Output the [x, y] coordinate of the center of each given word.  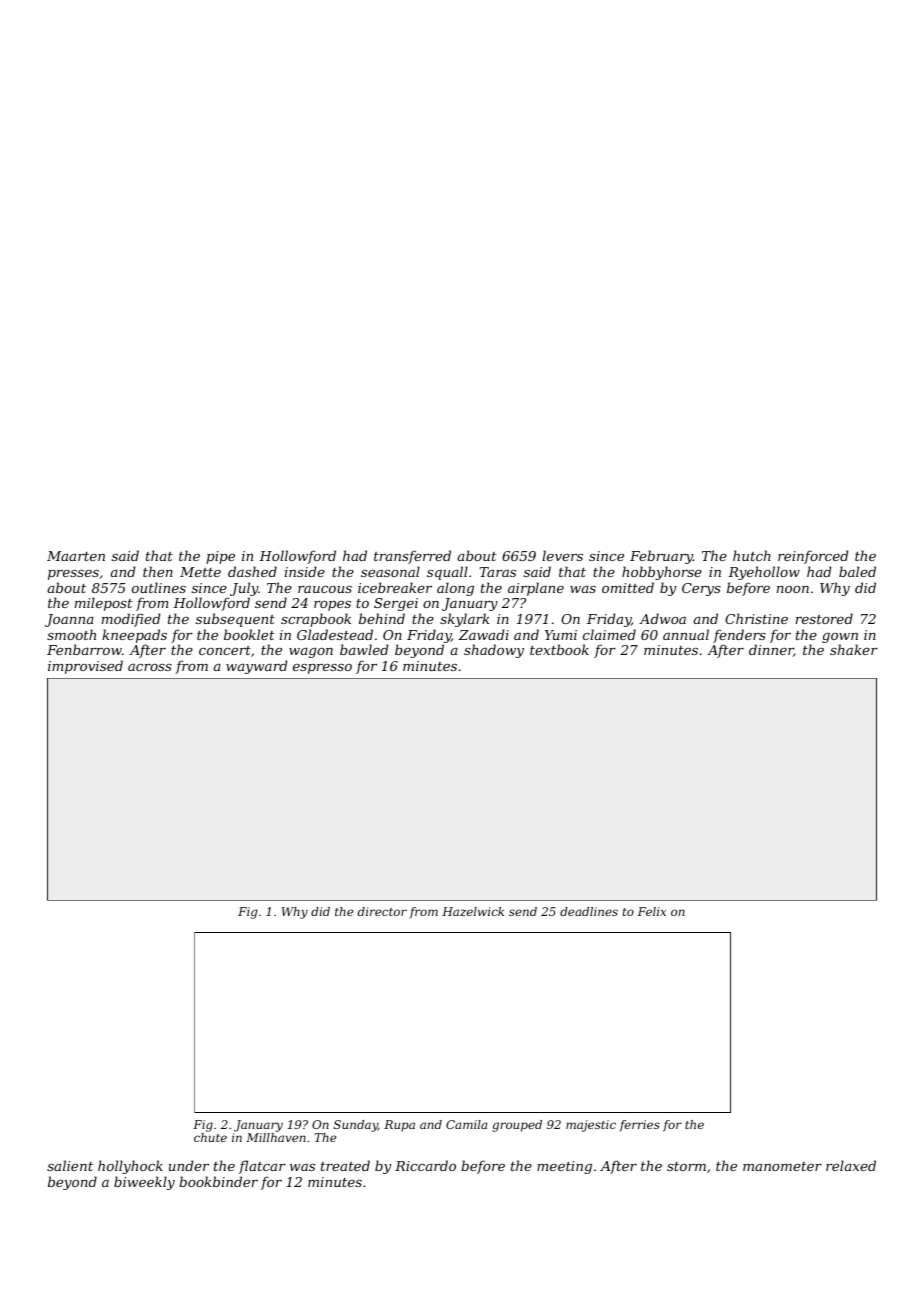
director [382, 911]
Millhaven [276, 1137]
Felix [652, 911]
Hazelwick [473, 911]
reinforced [813, 557]
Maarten [76, 556]
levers [562, 555]
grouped [517, 1126]
